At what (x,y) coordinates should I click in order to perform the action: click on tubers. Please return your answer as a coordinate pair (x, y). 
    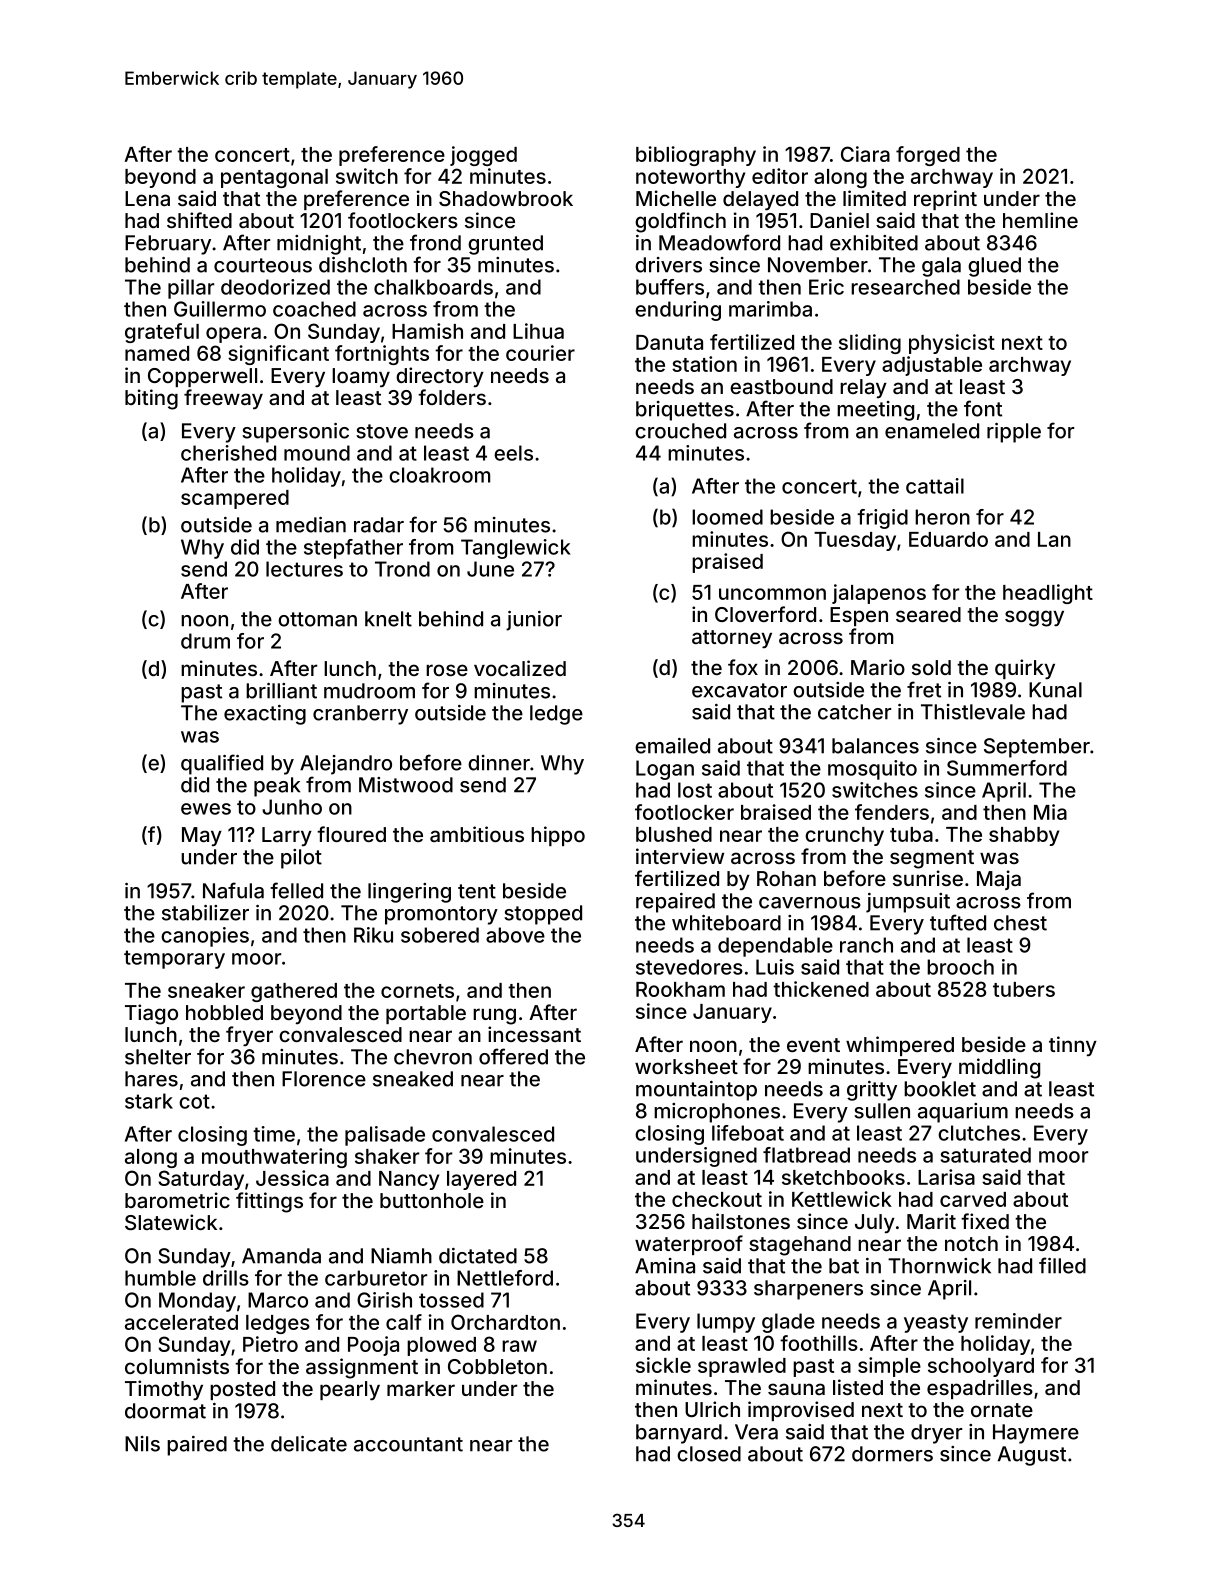
    Looking at the image, I should click on (1024, 989).
